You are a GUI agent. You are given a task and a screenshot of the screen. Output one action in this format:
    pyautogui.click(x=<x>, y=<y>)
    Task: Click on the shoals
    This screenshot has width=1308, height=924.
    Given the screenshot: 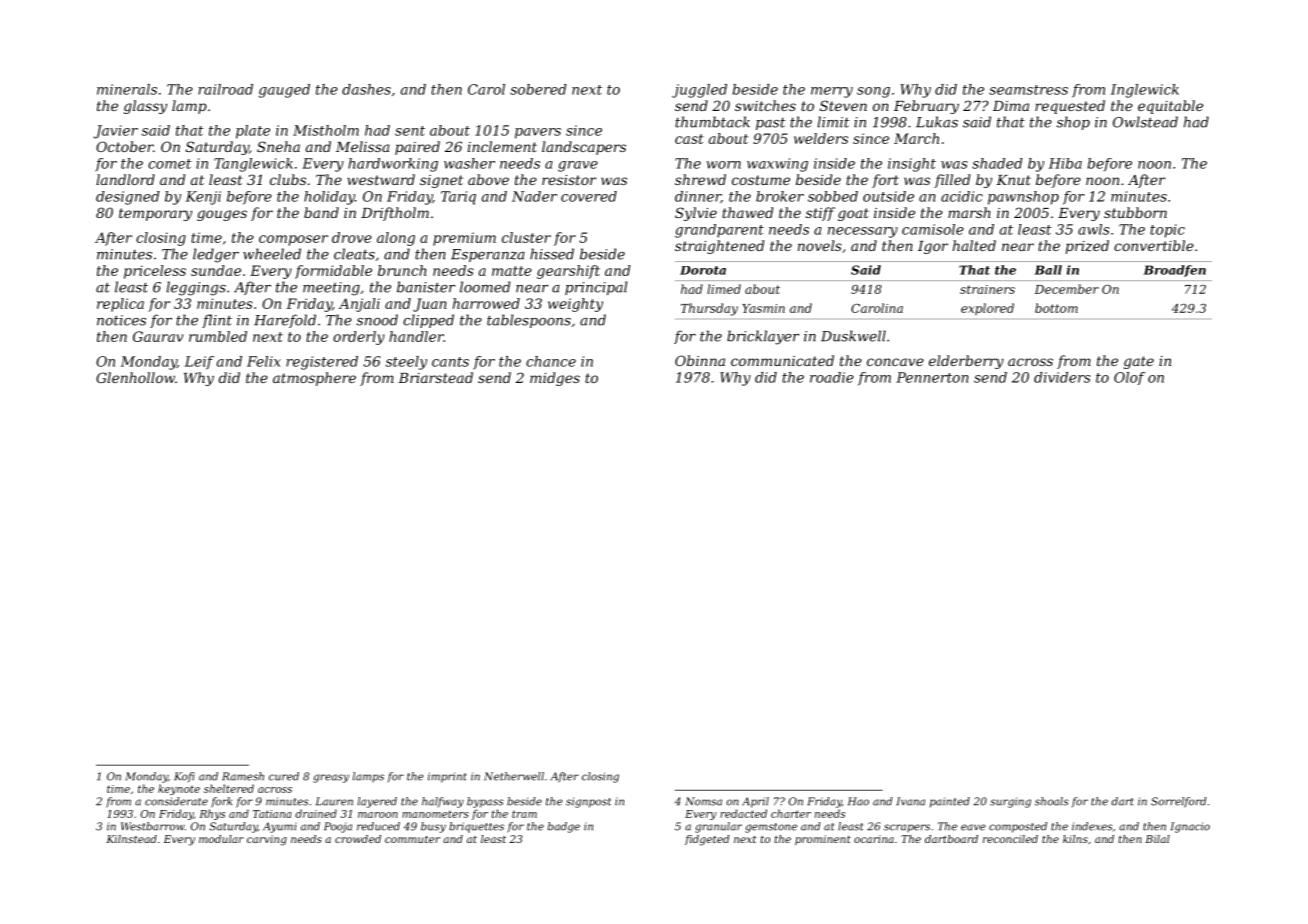 What is the action you would take?
    pyautogui.click(x=1051, y=801)
